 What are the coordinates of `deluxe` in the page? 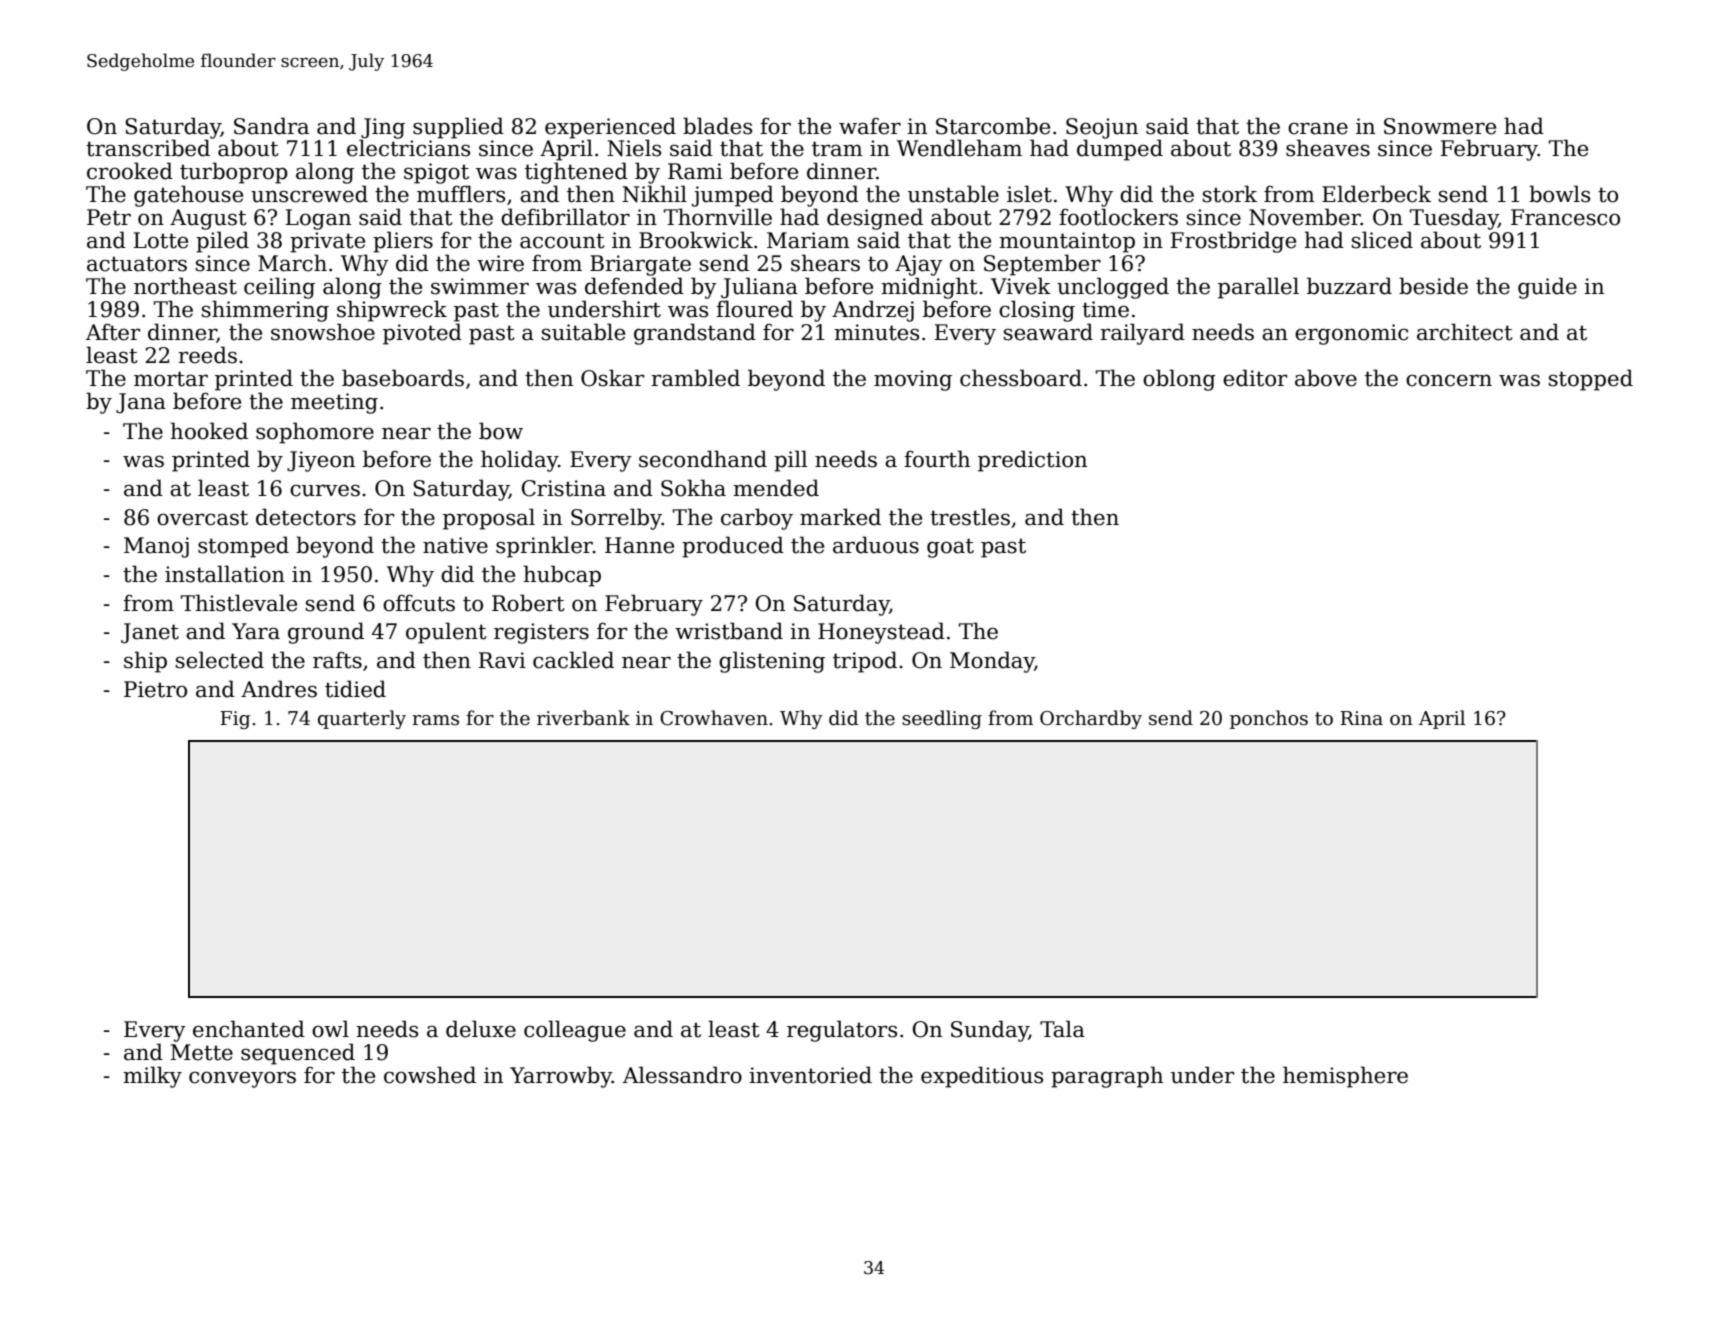 It's located at (481, 1029).
